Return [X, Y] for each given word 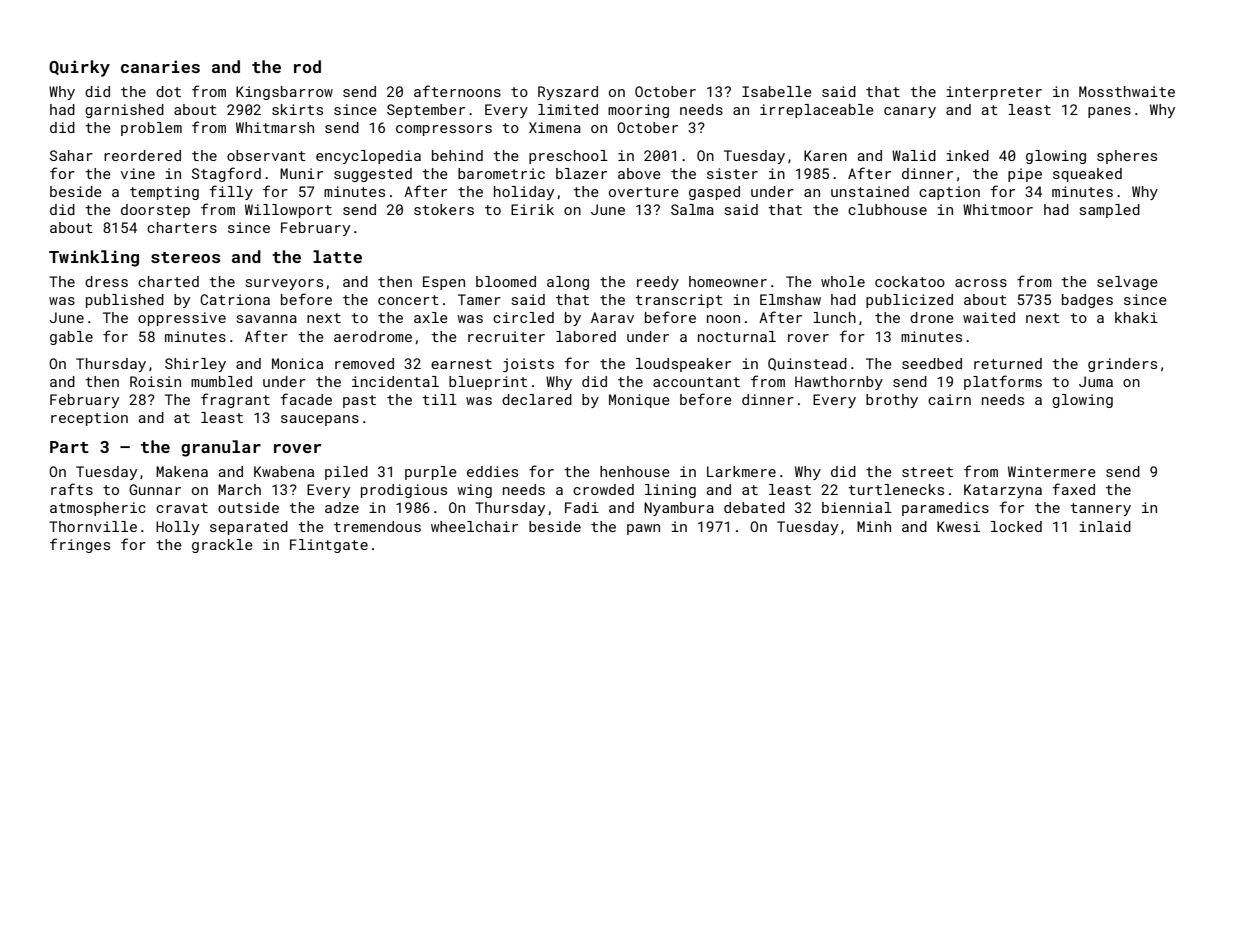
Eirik [532, 209]
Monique [639, 401]
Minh [874, 526]
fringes [80, 545]
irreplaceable [817, 111]
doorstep [155, 211]
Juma [1096, 381]
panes [1109, 112]
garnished [124, 111]
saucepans [320, 420]
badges [1087, 301]
